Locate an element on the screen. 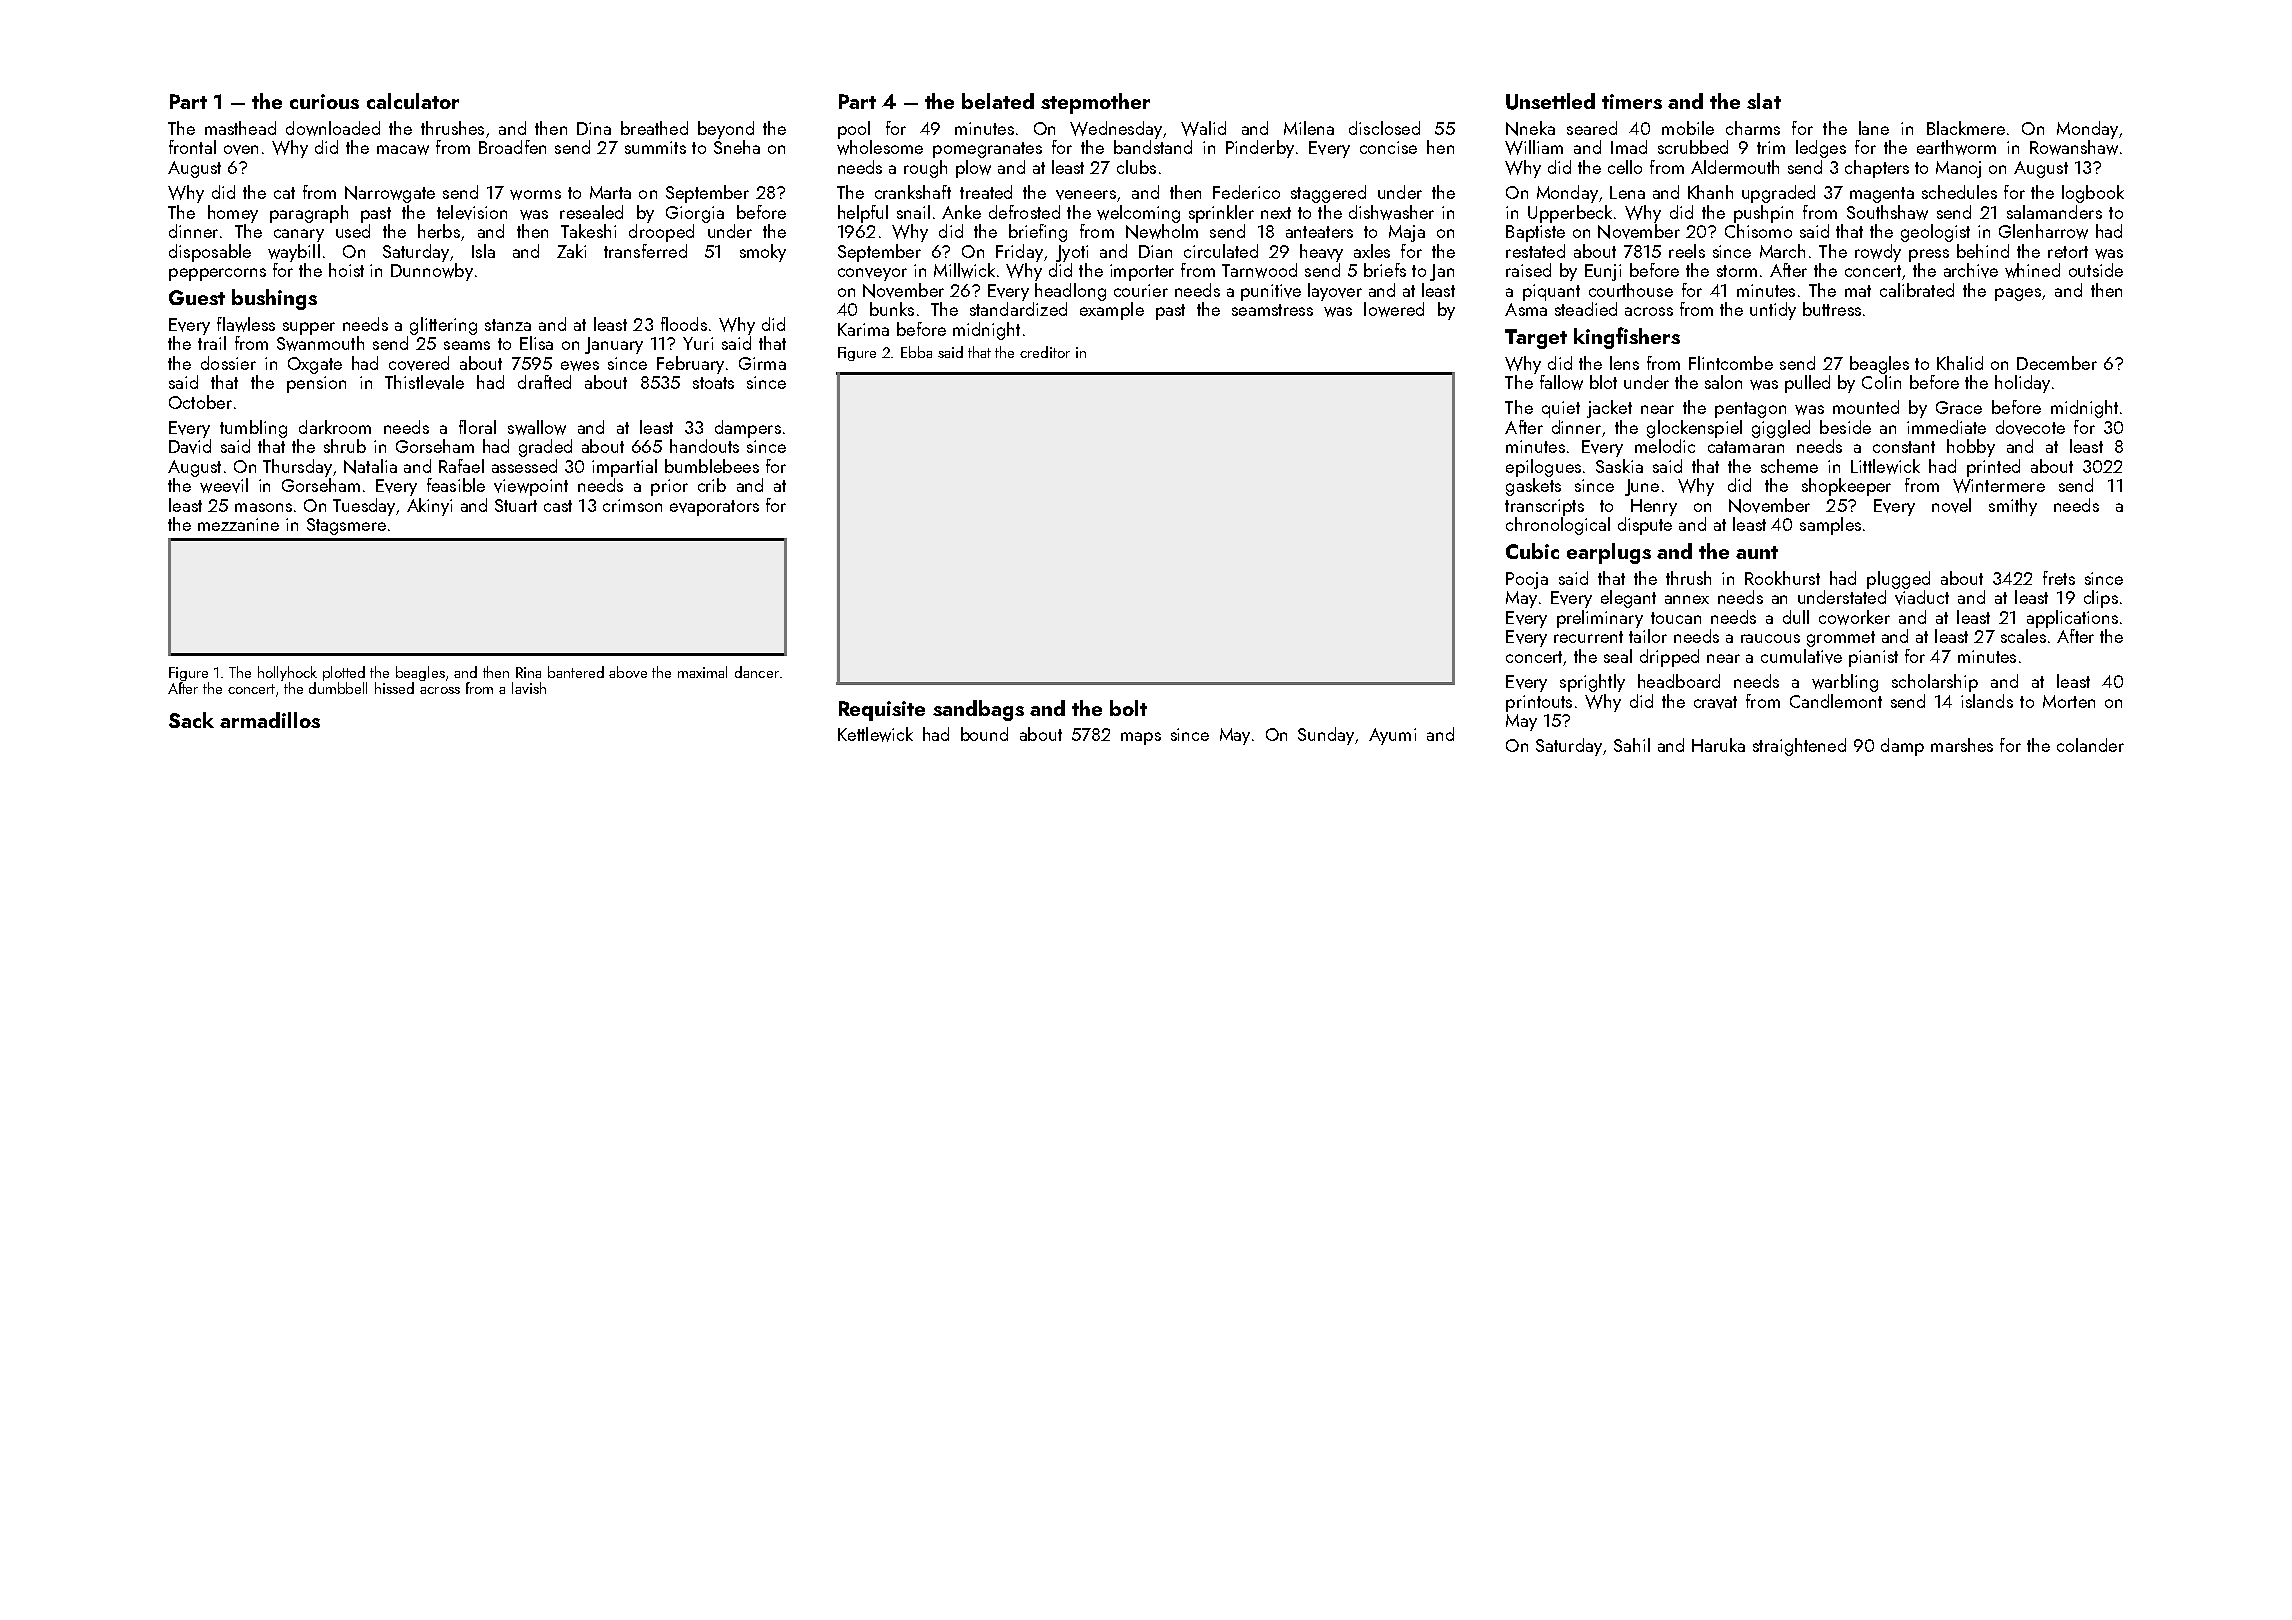 The width and height of the screenshot is (2292, 1620). Wednesday is located at coordinates (1116, 130).
